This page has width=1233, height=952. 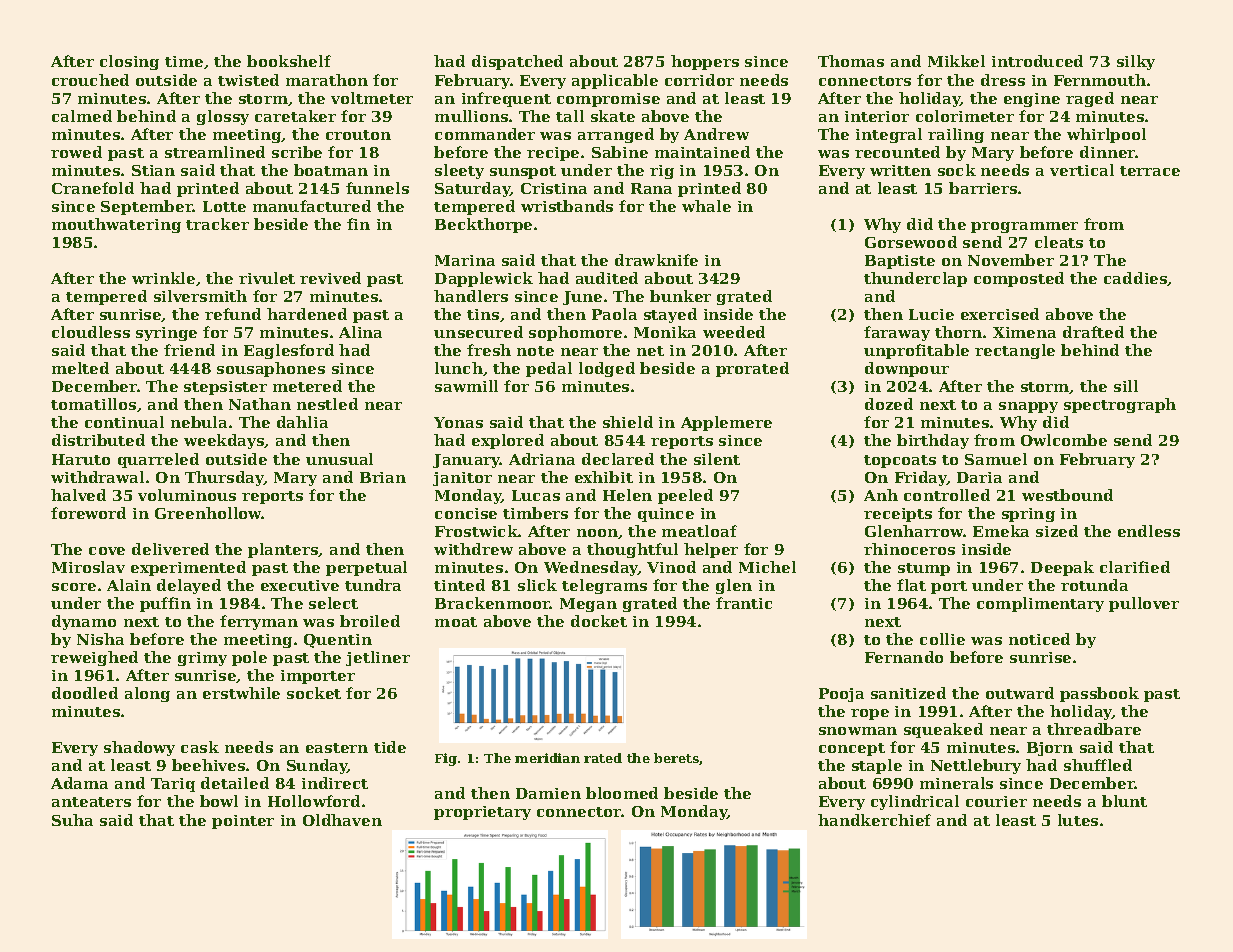 I want to click on whale, so click(x=706, y=206).
